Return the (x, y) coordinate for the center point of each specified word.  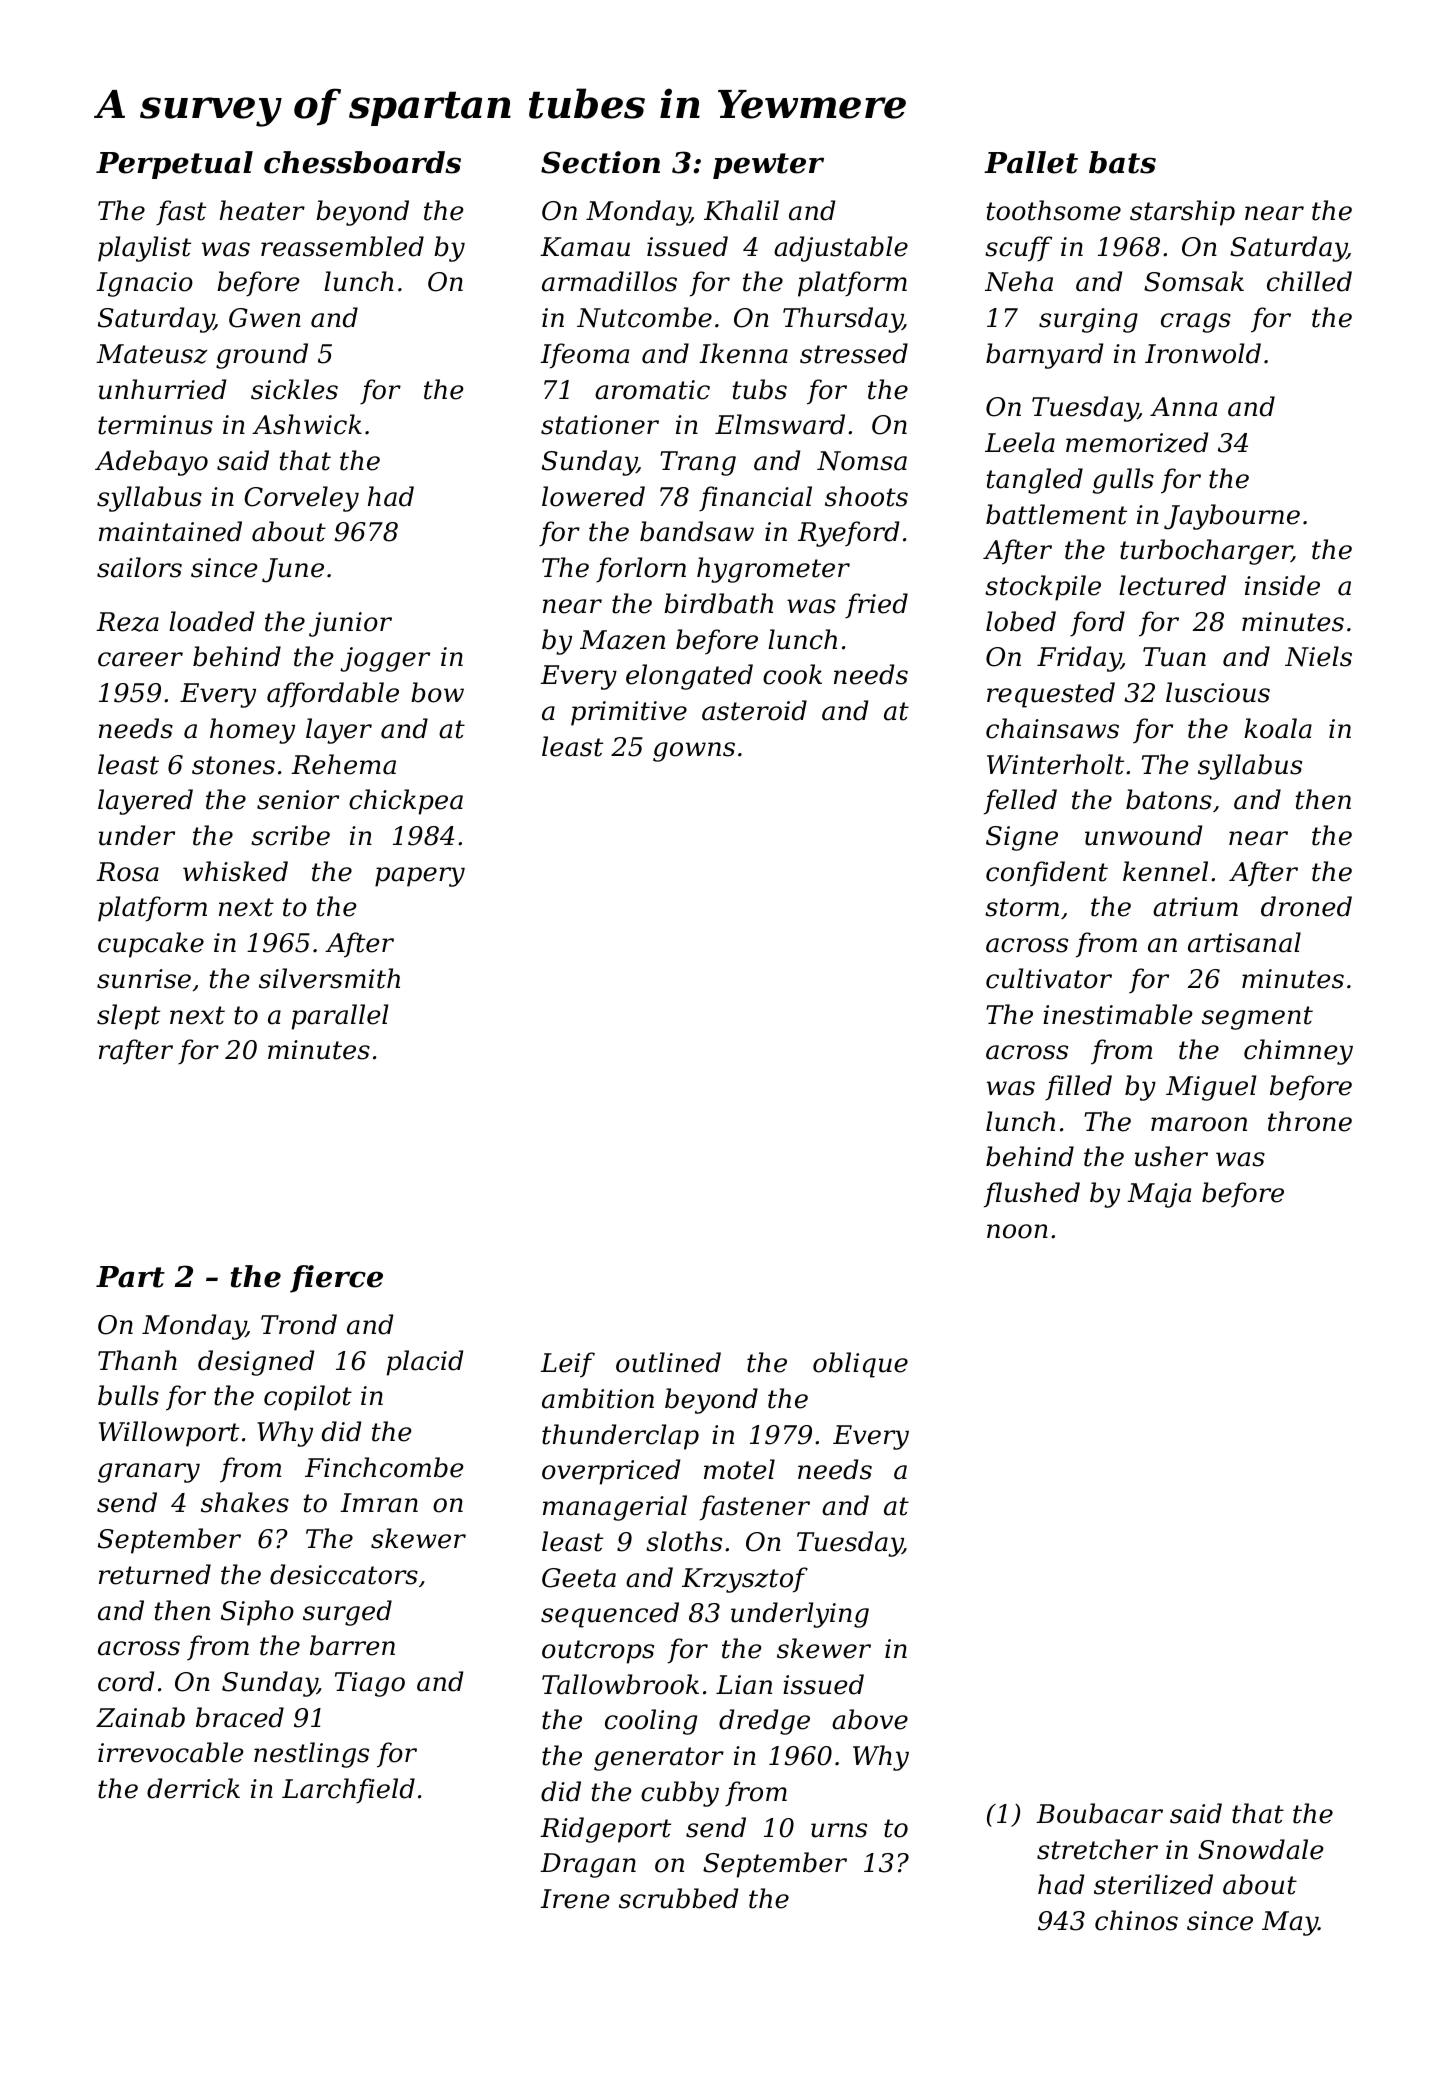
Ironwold (1203, 353)
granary (149, 1473)
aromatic (652, 390)
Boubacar (1099, 1813)
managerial (615, 1508)
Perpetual (174, 165)
